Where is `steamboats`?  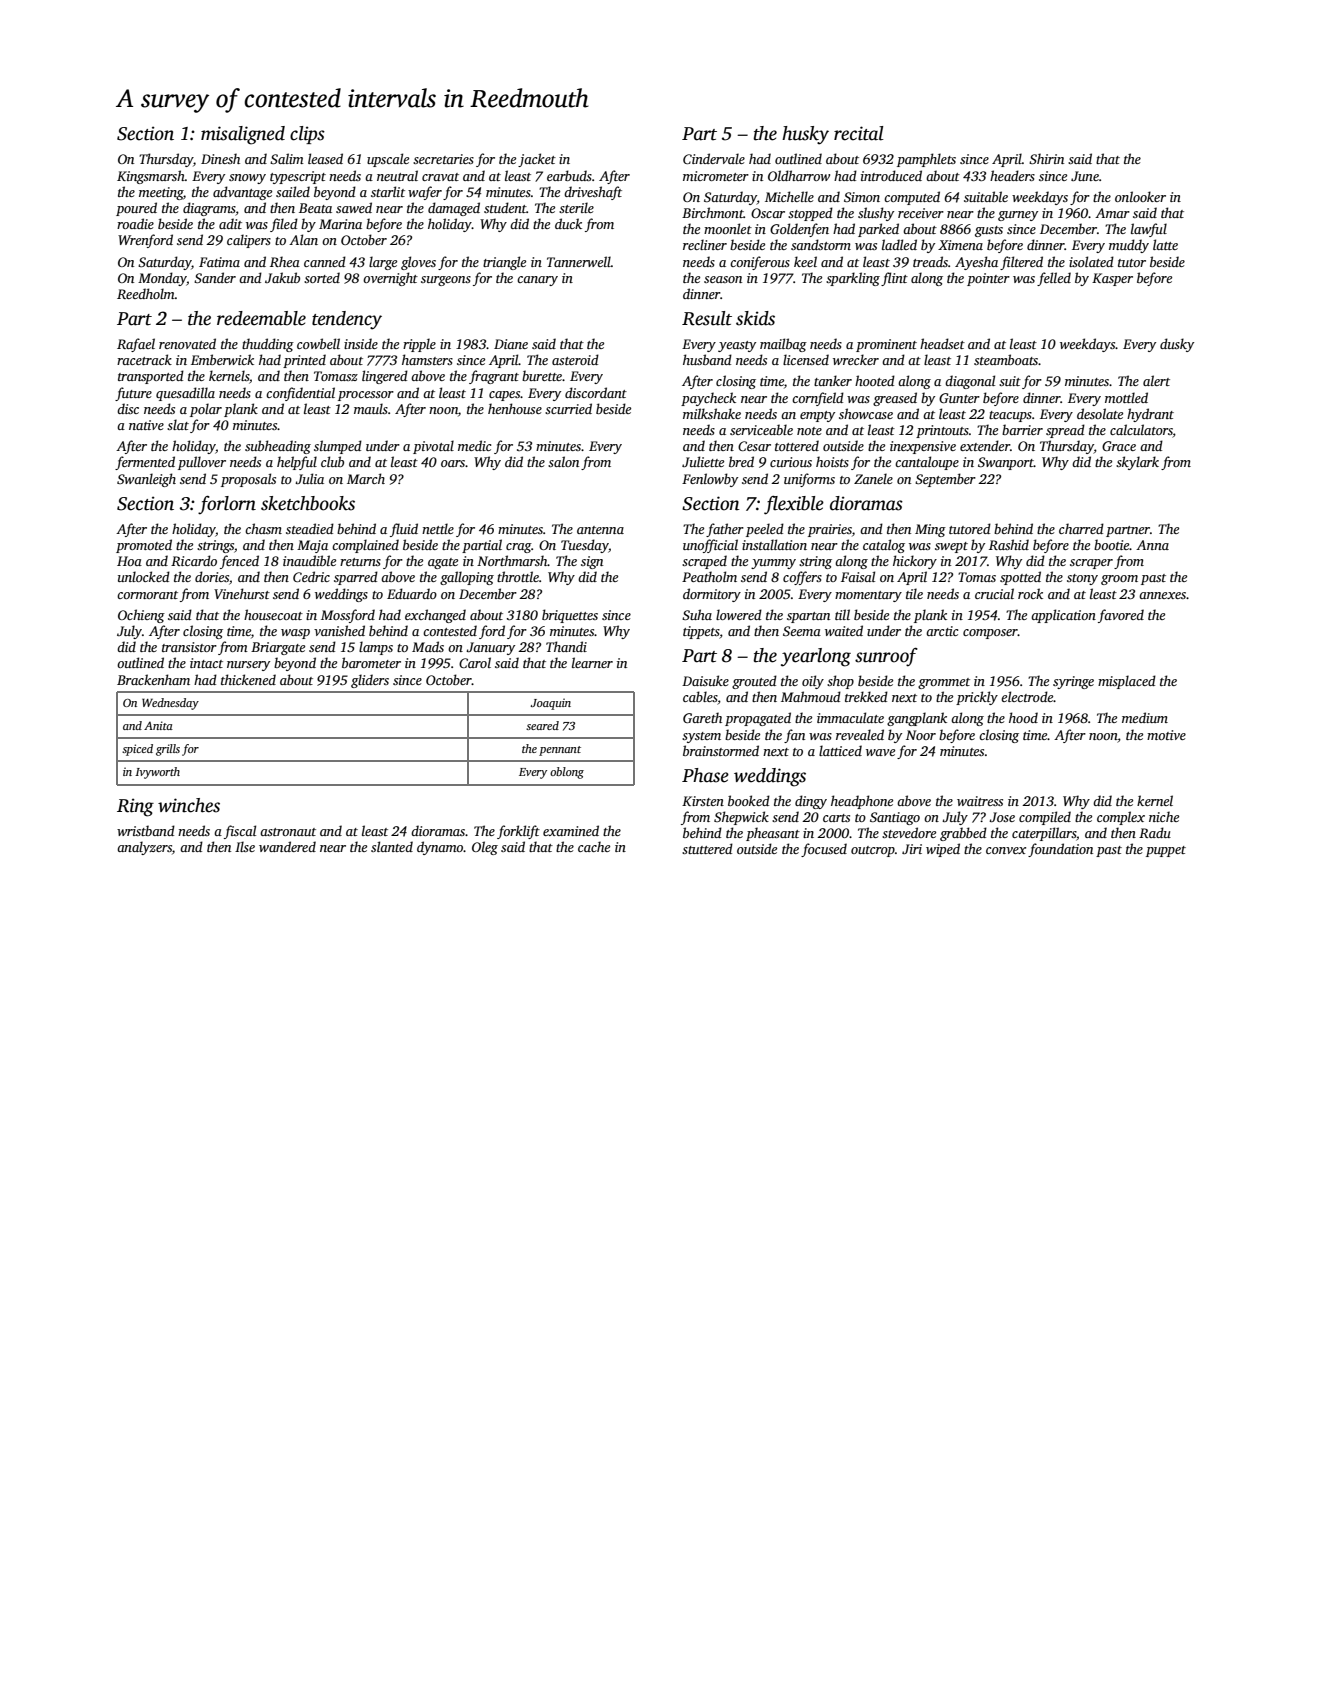
steamboats is located at coordinates (1006, 359).
